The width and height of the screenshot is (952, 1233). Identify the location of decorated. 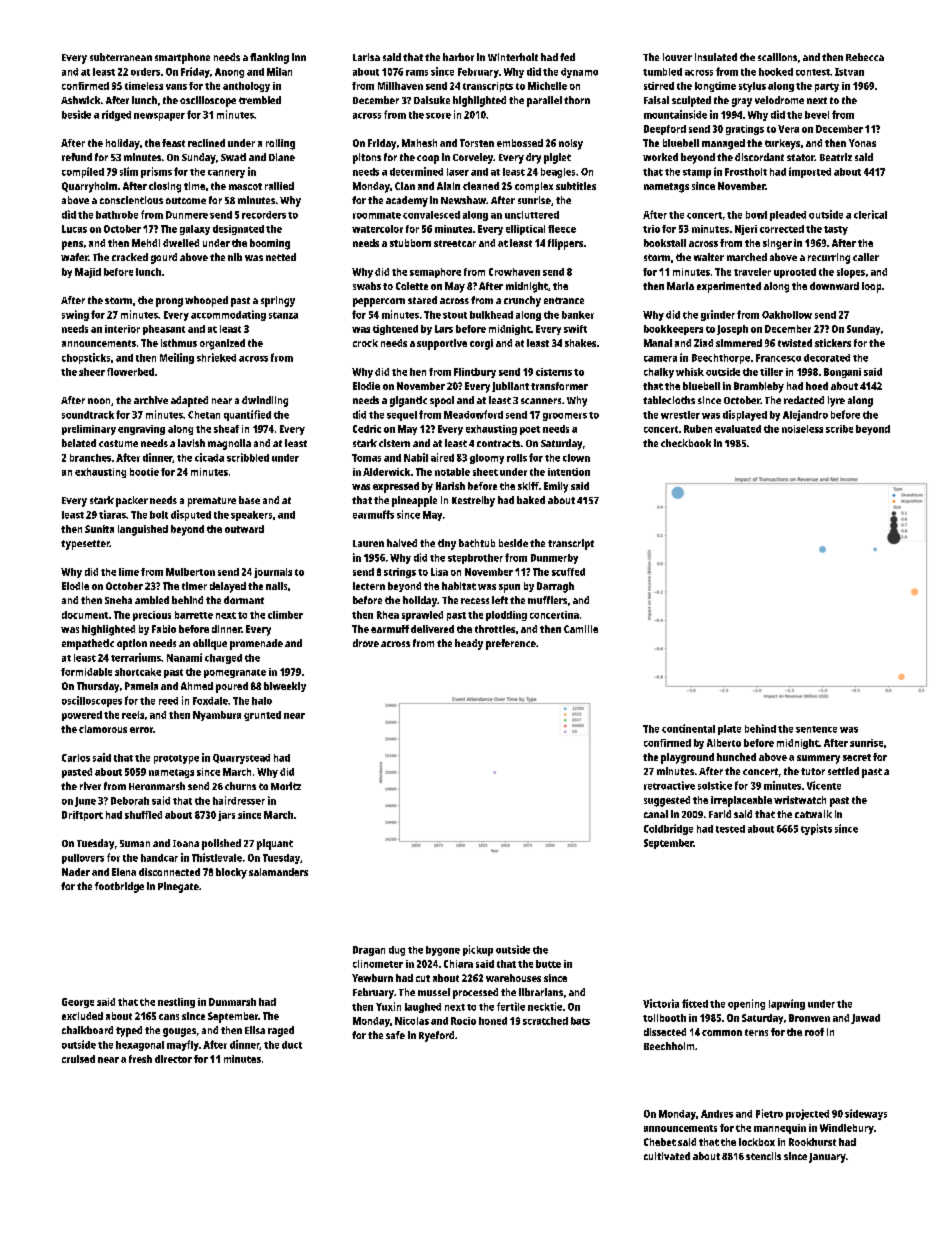
(827, 358).
